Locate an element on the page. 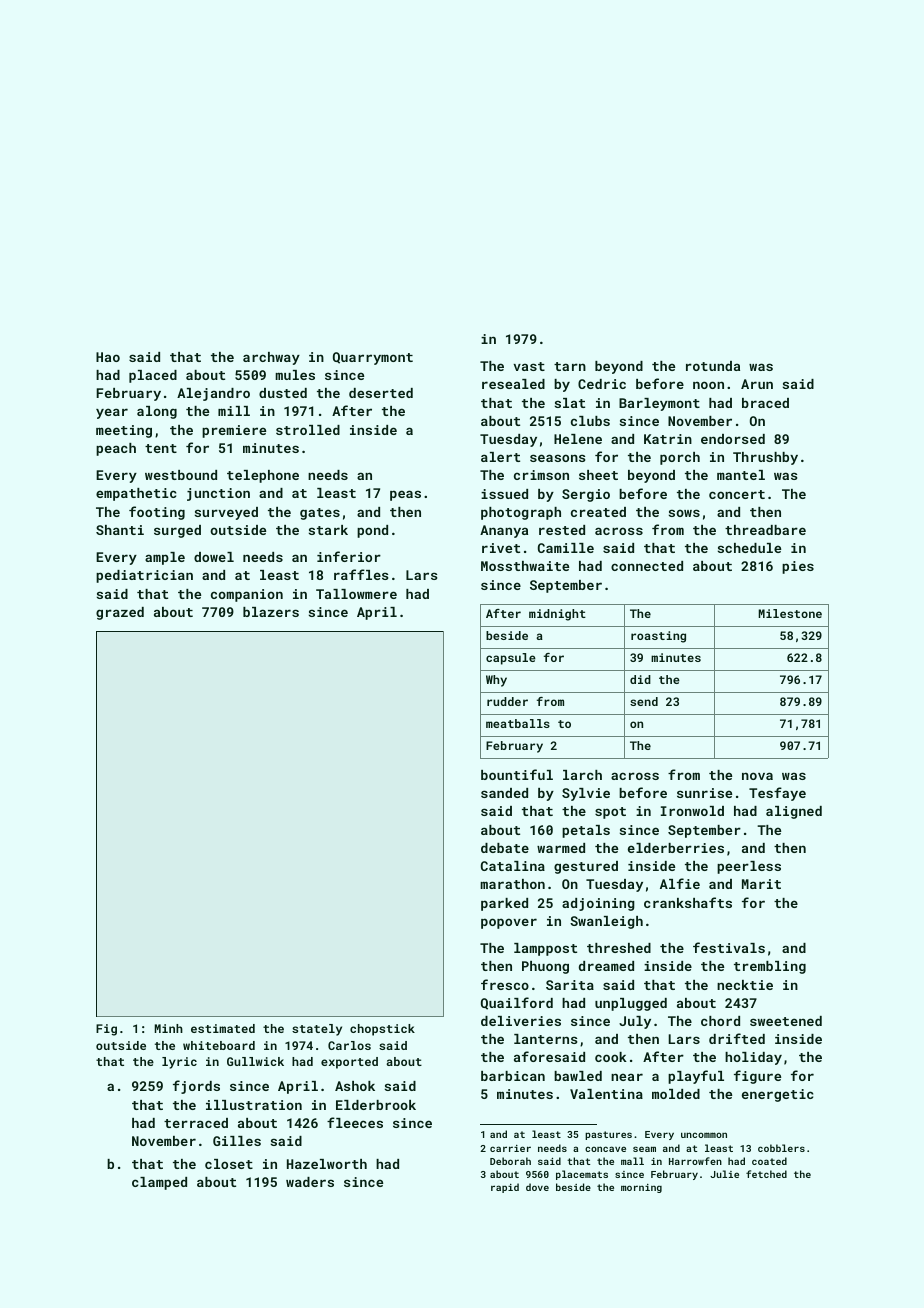  fetched is located at coordinates (766, 1174).
